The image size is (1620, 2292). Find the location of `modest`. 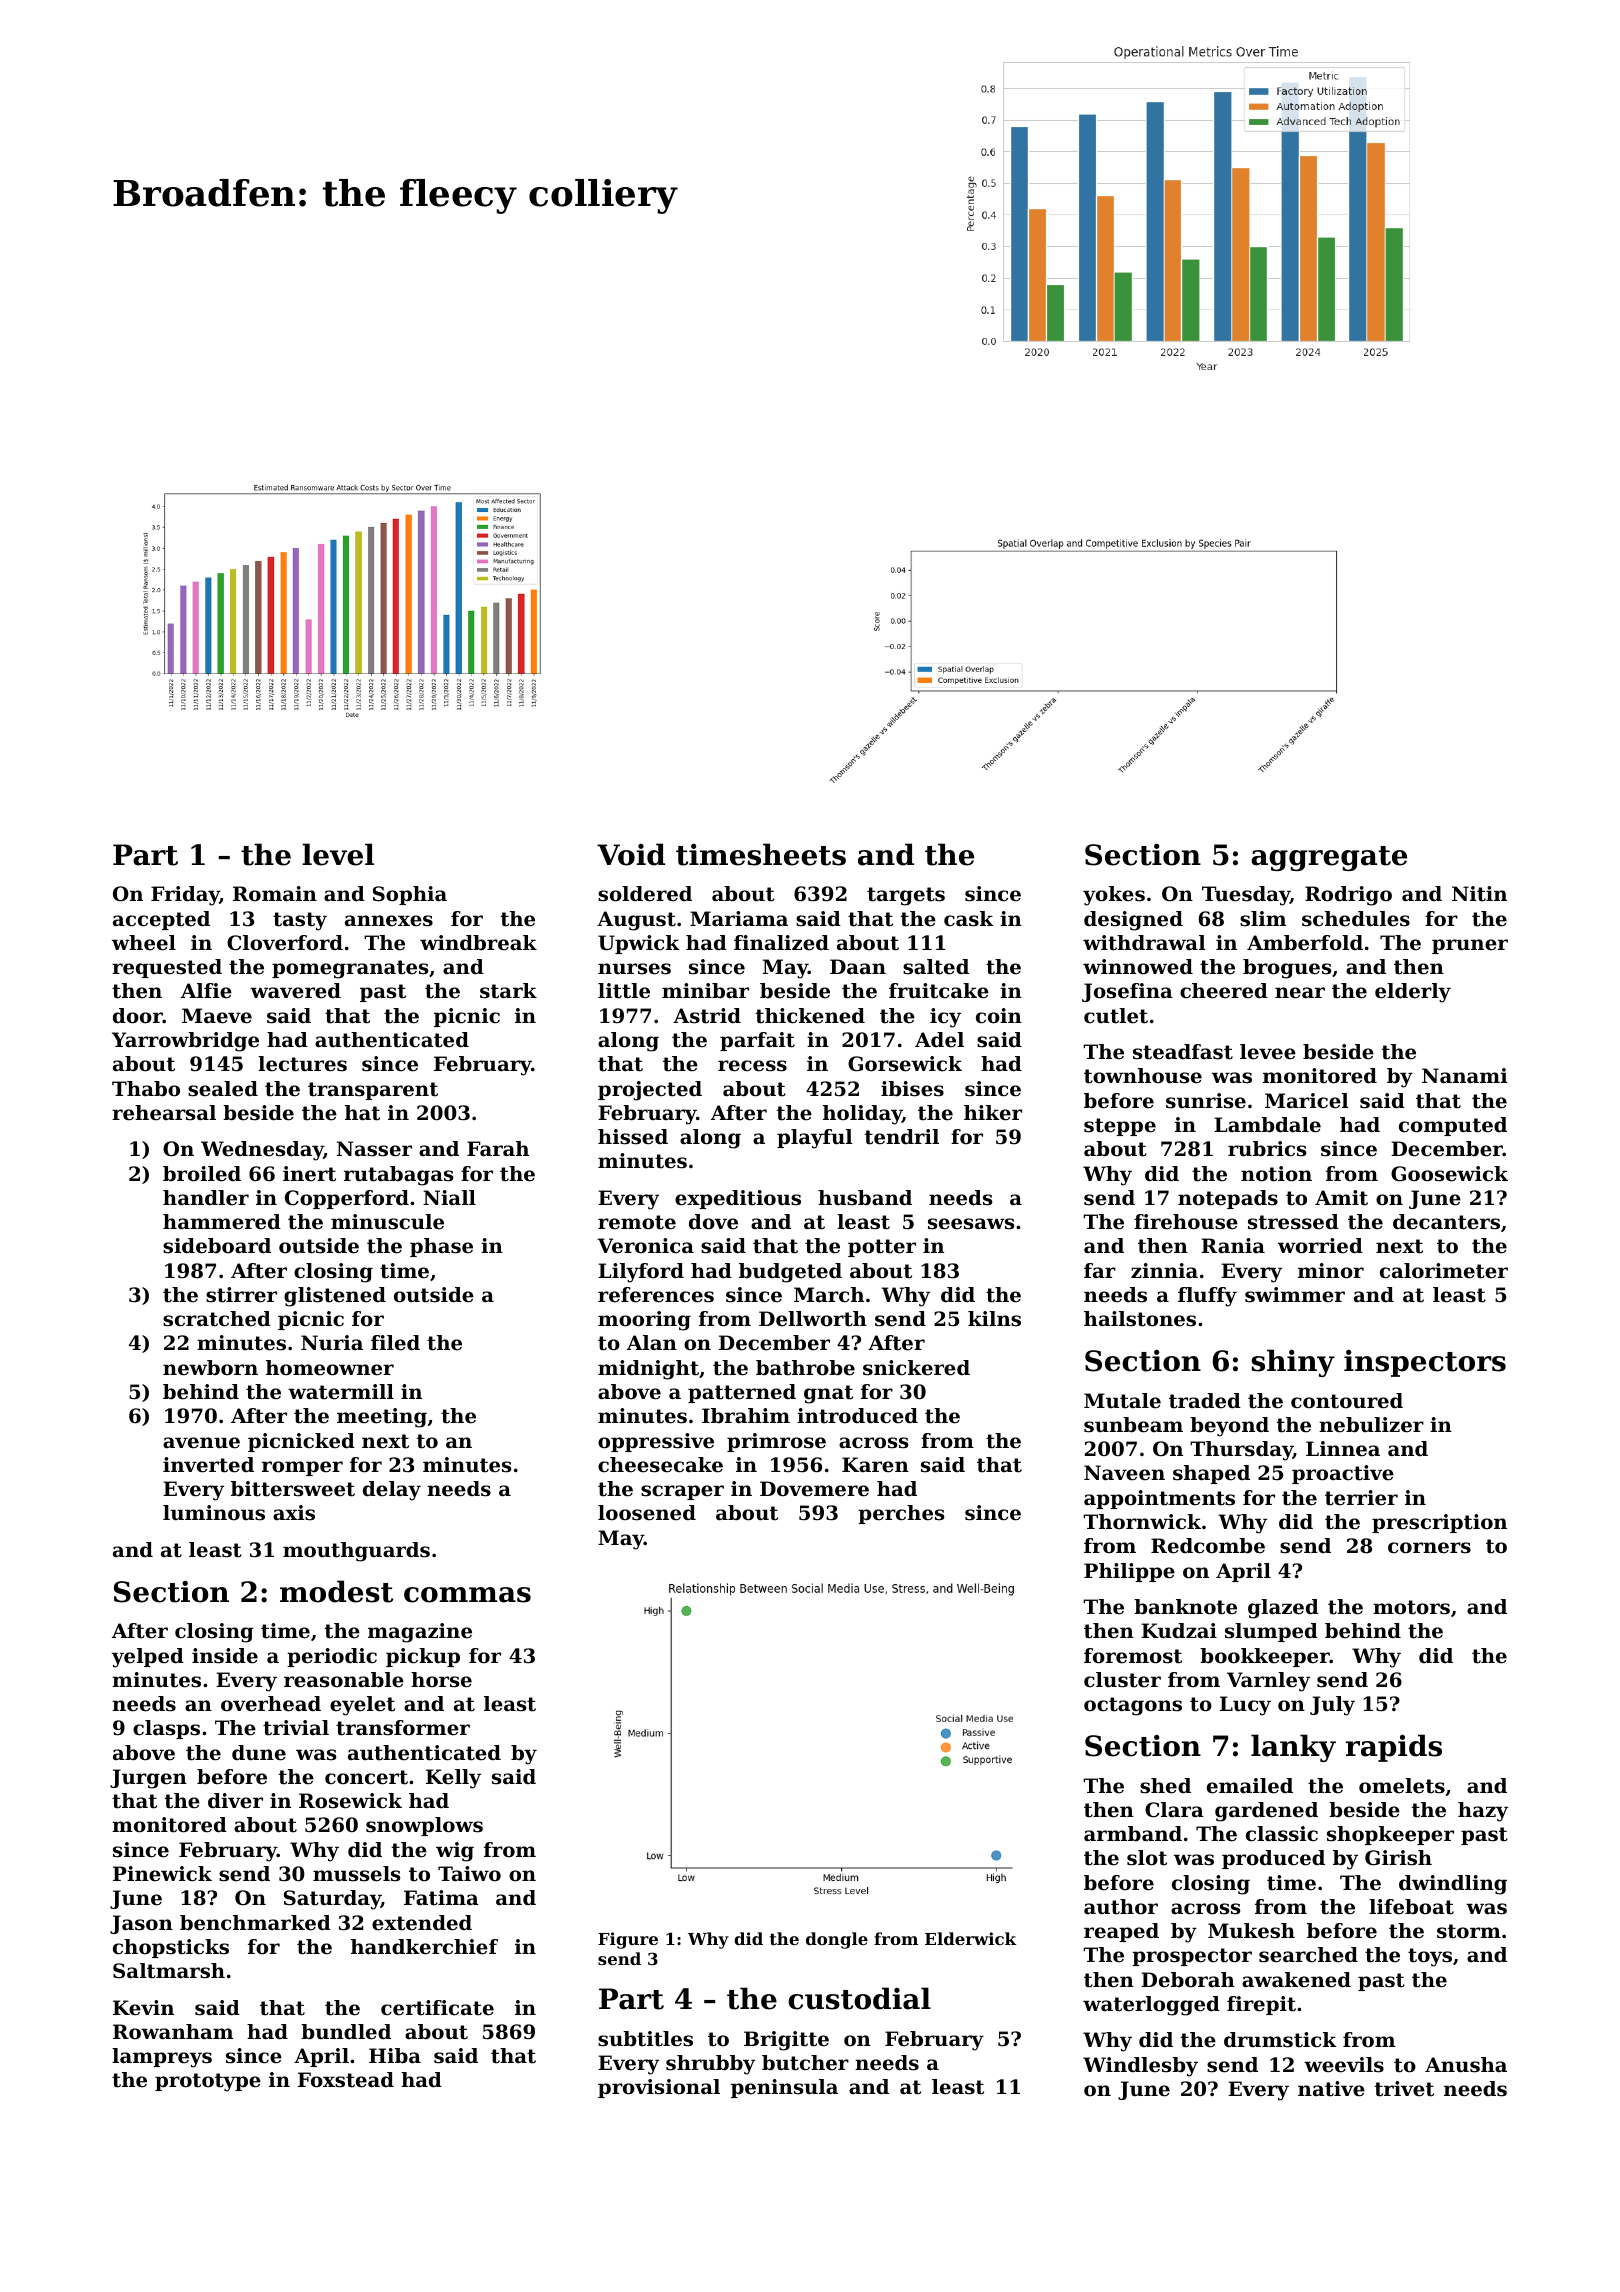

modest is located at coordinates (336, 1591).
